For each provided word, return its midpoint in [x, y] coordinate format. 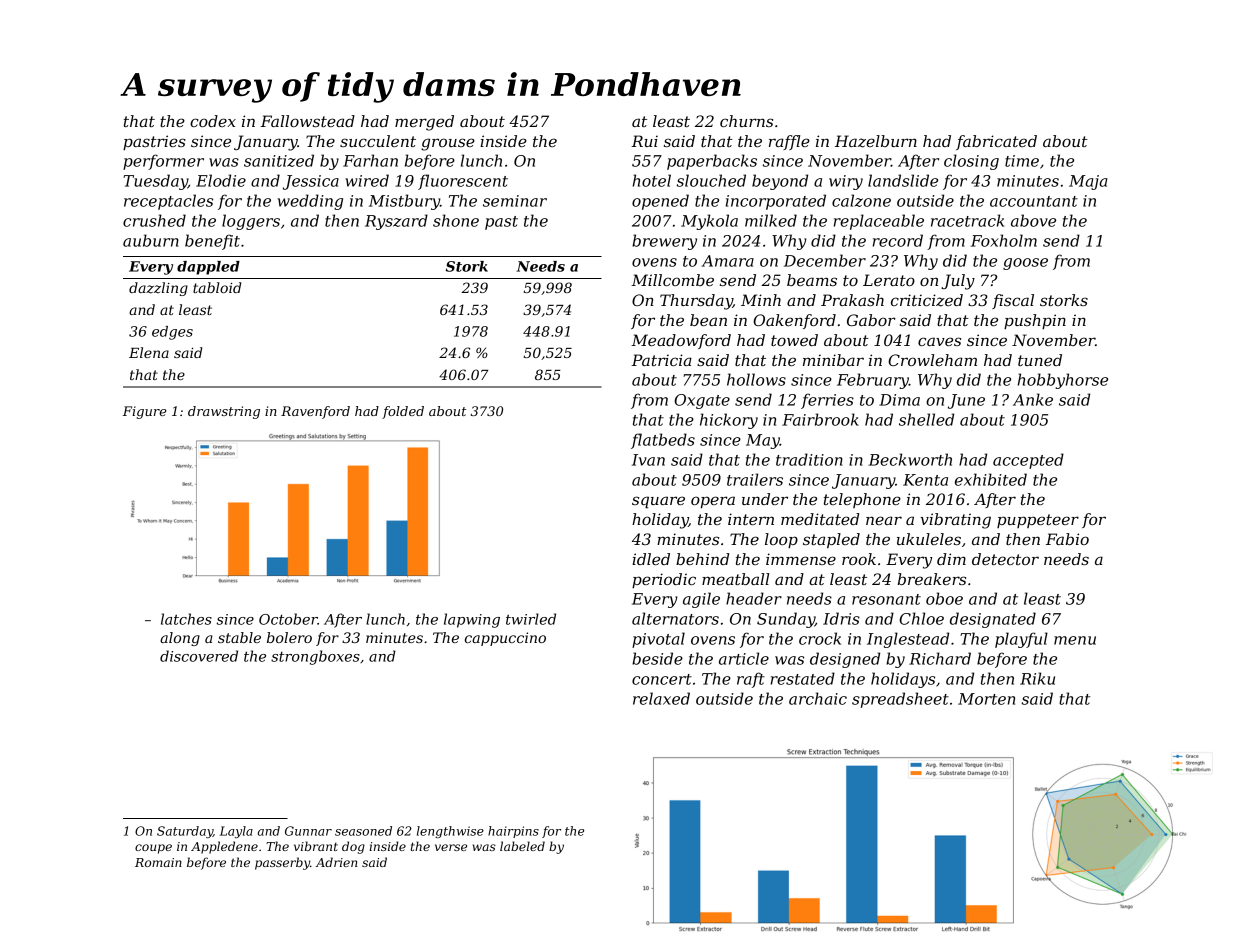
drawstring [224, 412]
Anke [1033, 399]
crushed [154, 220]
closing [971, 162]
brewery [664, 242]
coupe [153, 849]
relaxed [661, 698]
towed [794, 340]
